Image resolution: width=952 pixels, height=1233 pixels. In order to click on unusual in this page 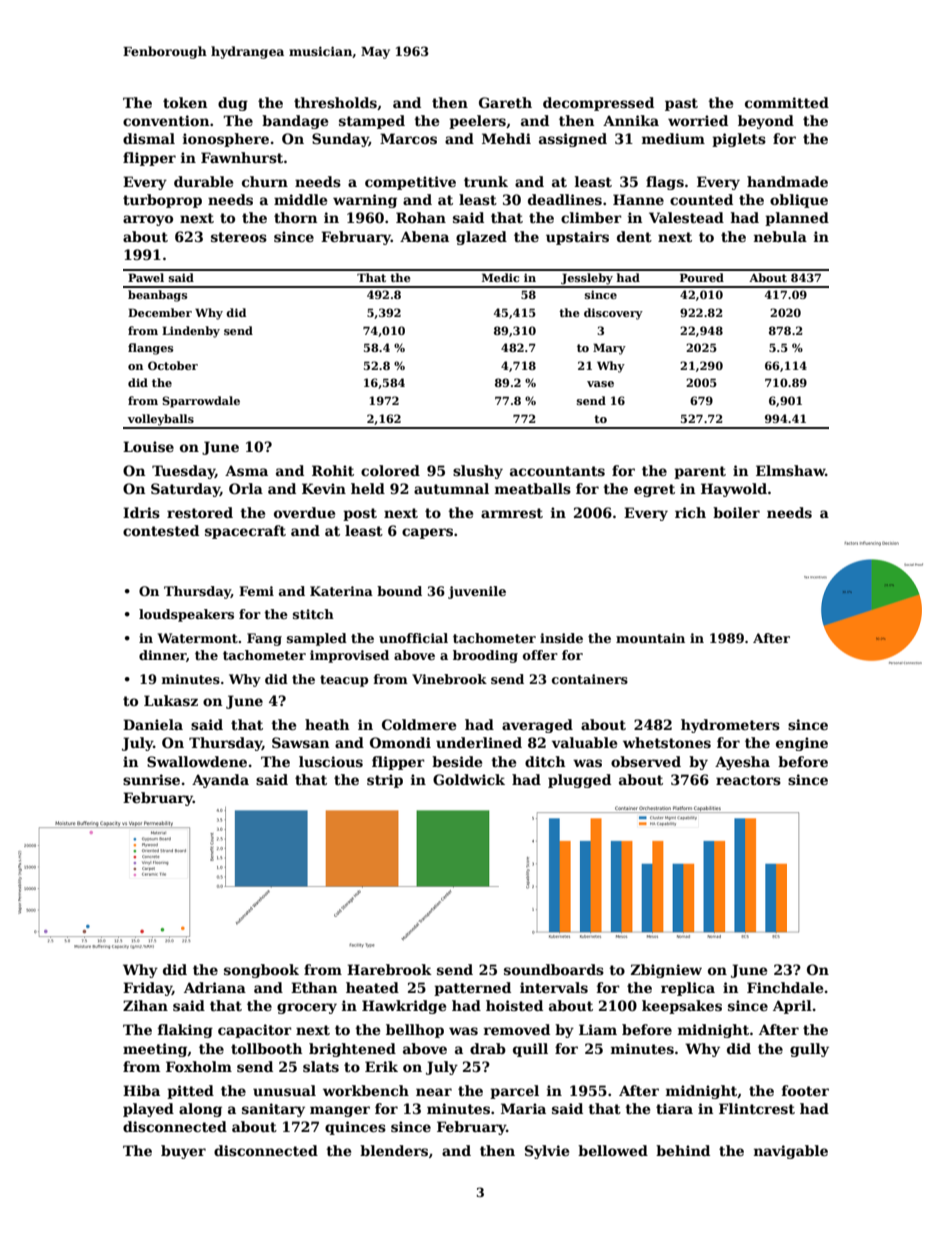, I will do `click(284, 1090)`.
